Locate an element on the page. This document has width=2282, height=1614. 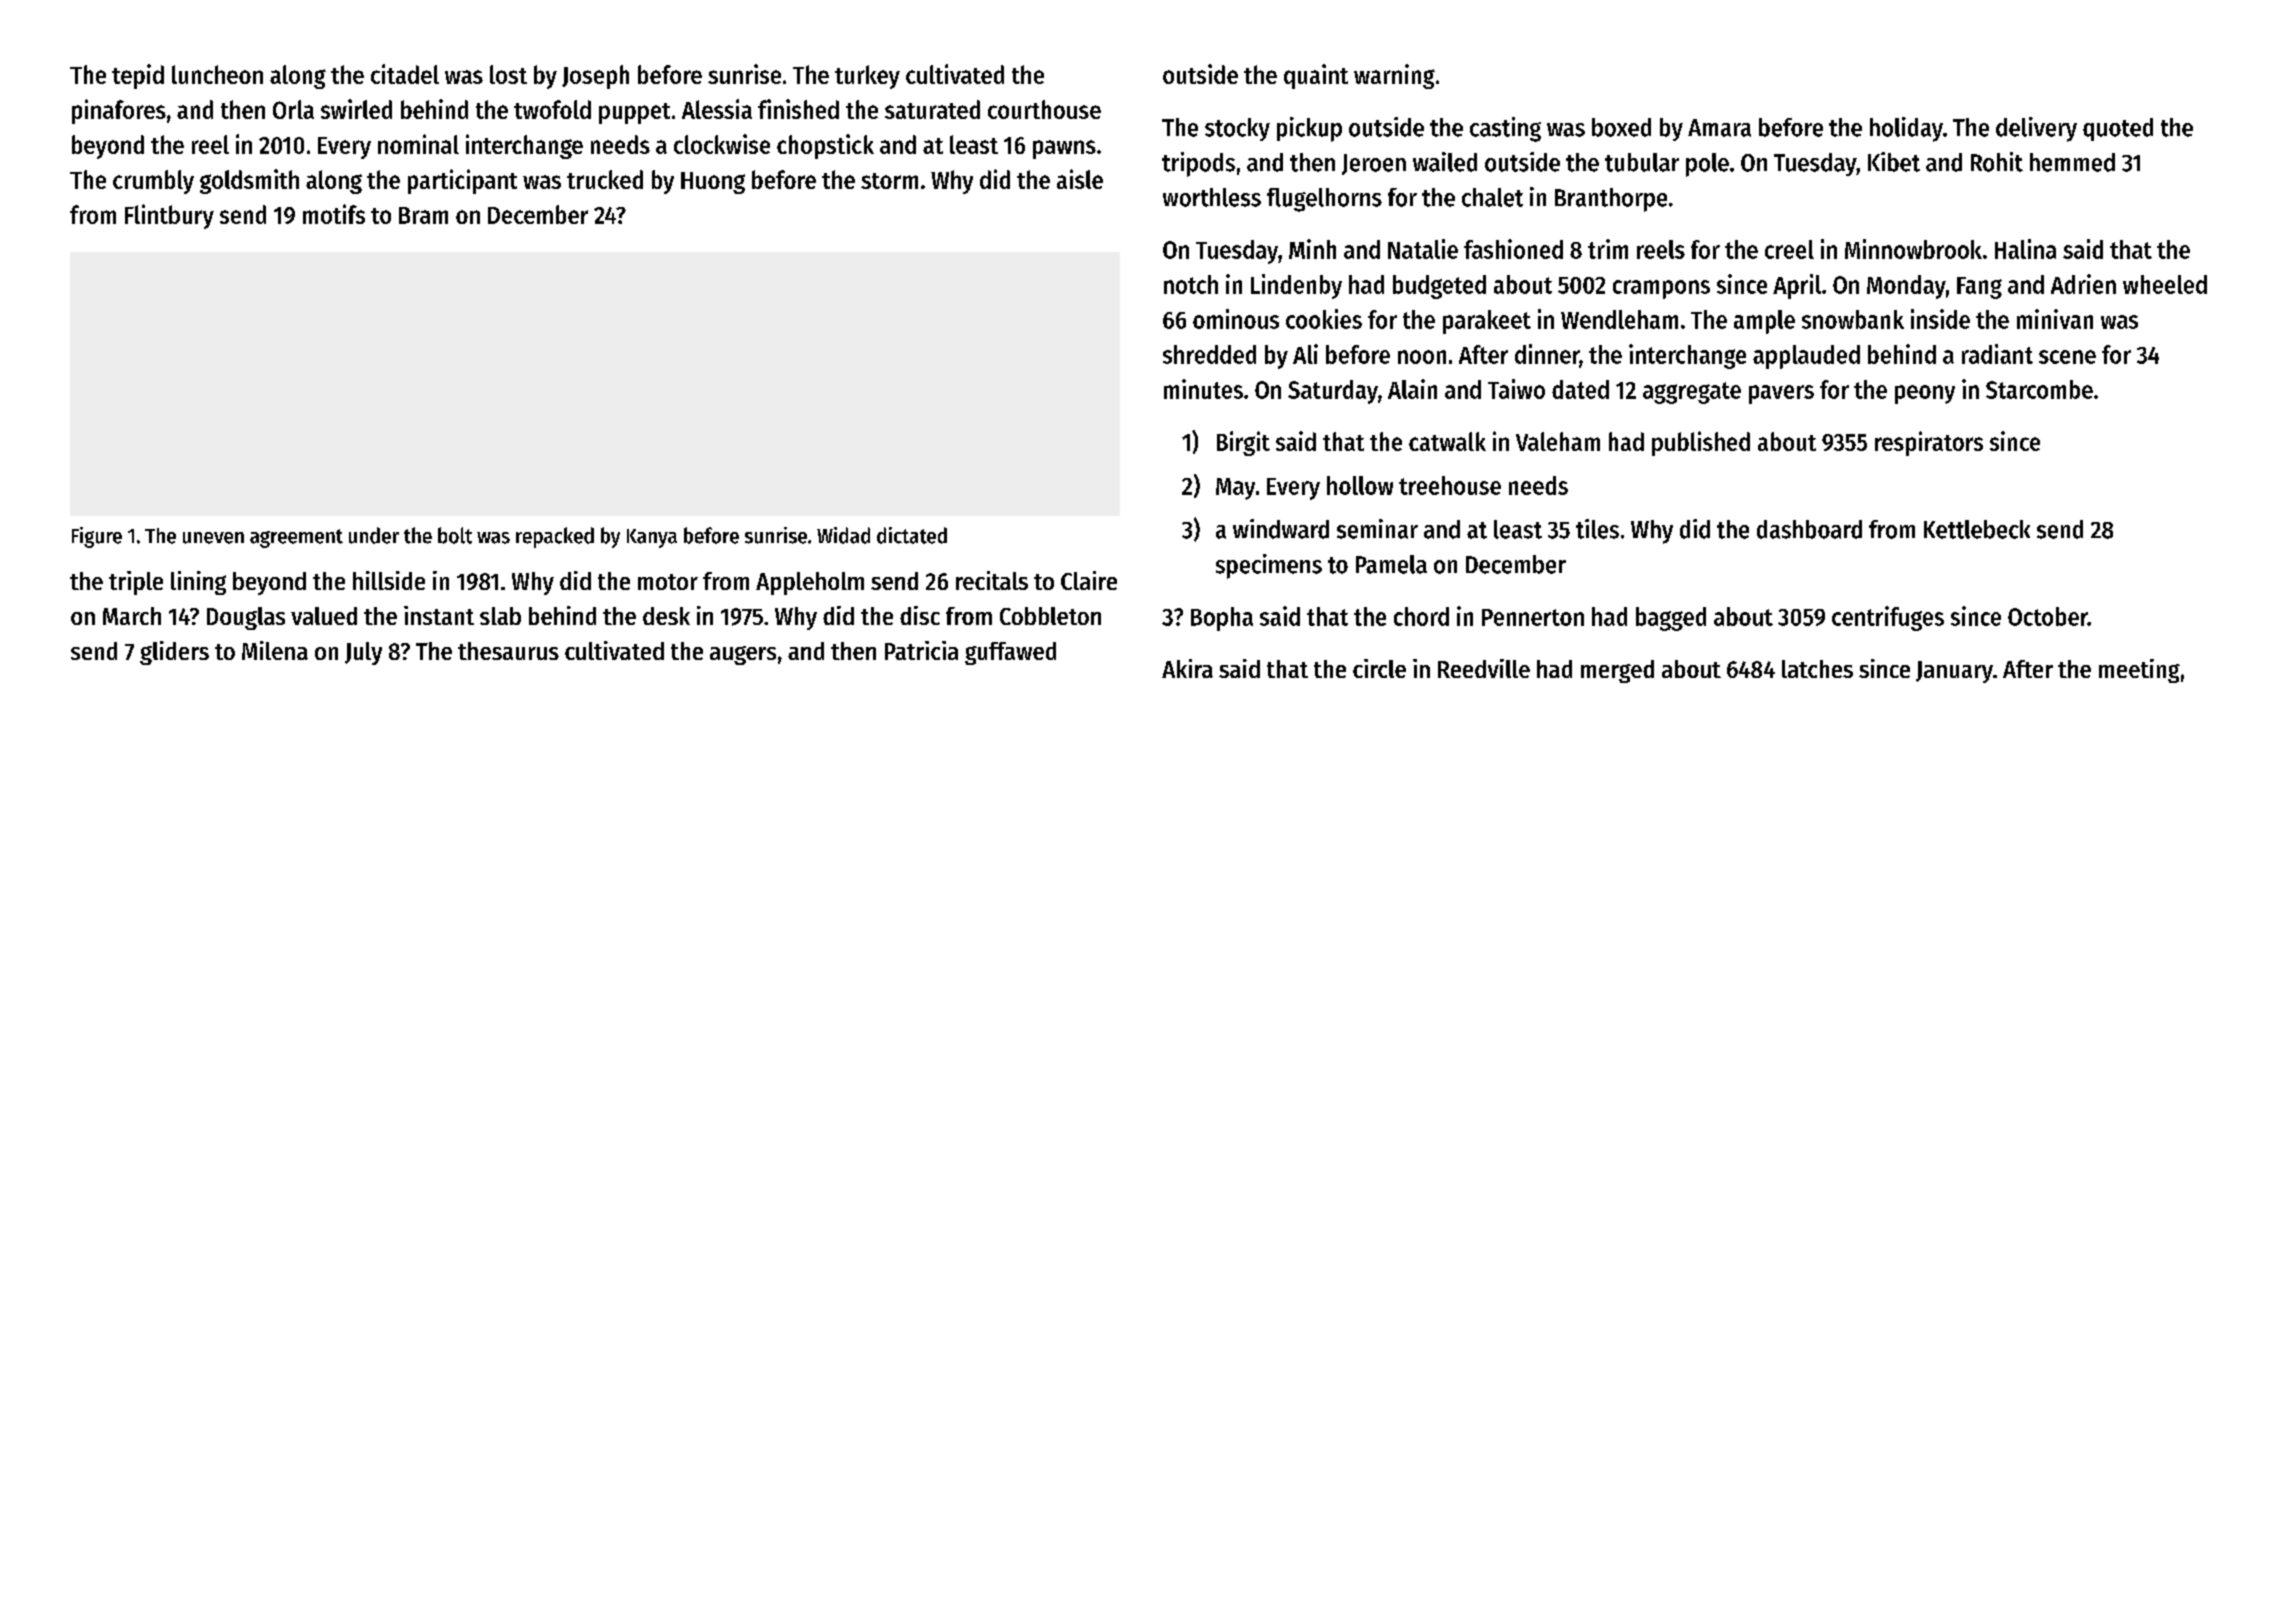
augers is located at coordinates (743, 655).
